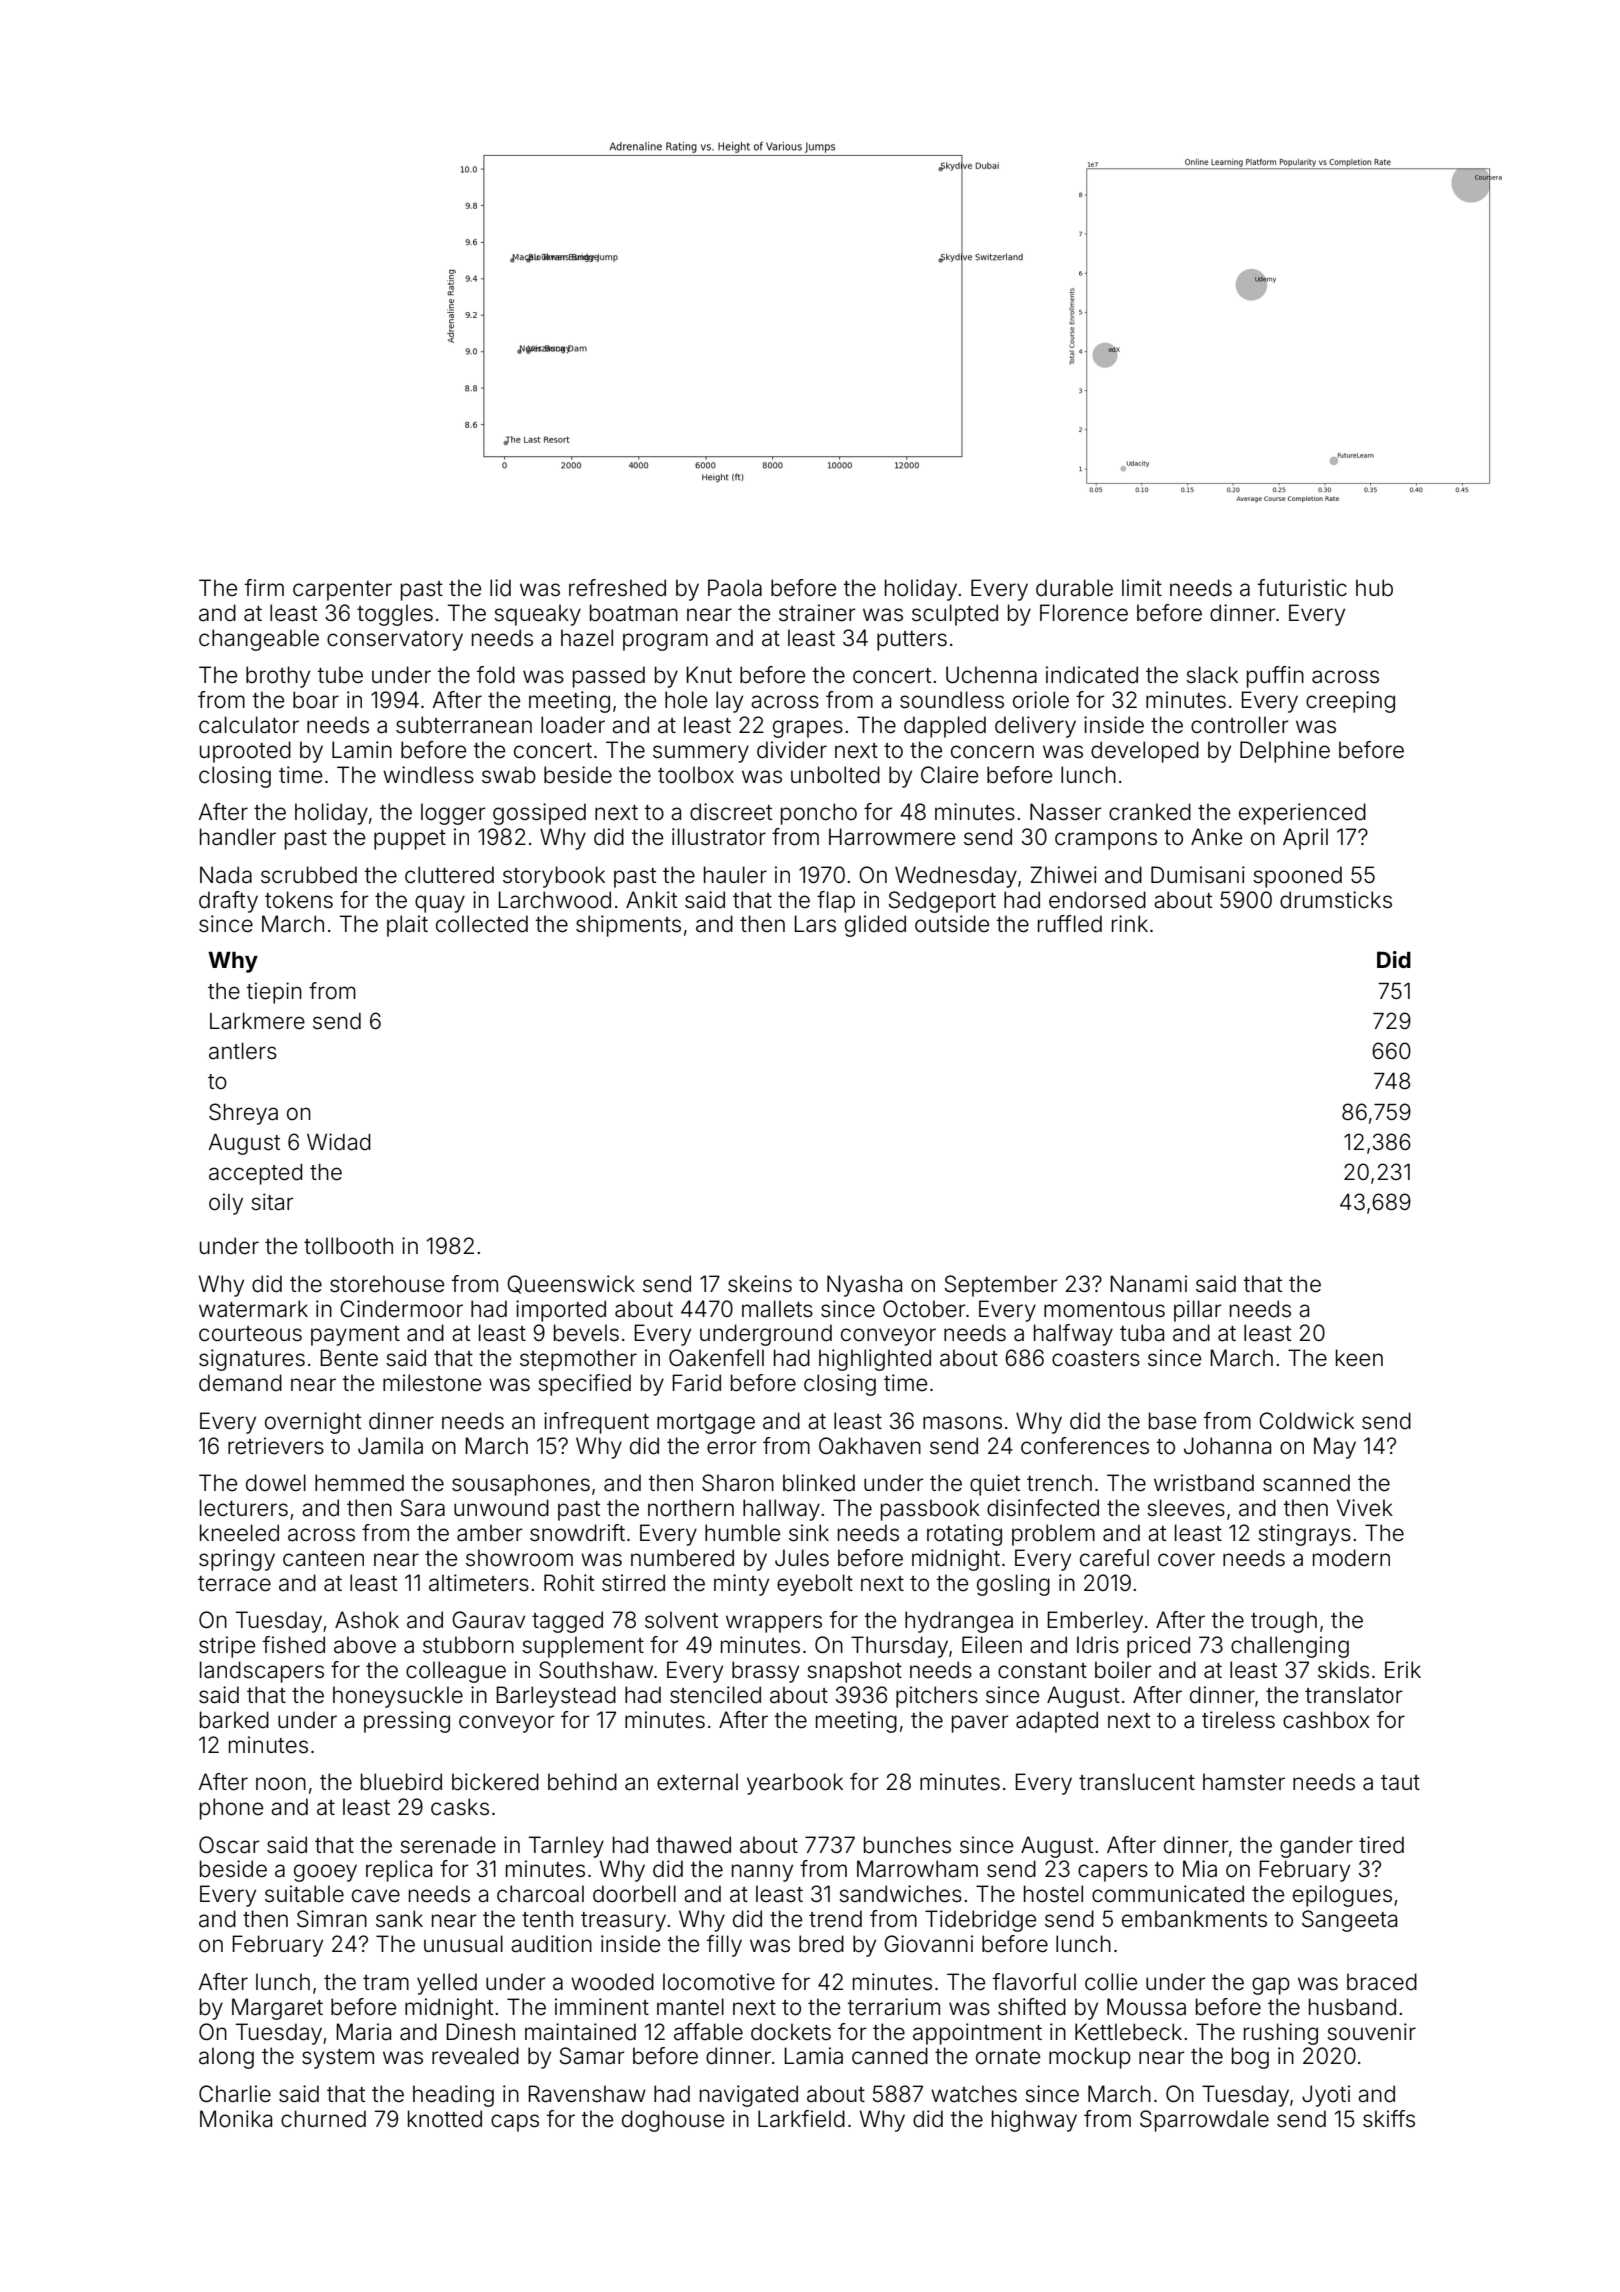 This image has height=2292, width=1620. Describe the element at coordinates (1336, 900) in the image. I see `drumsticks` at that location.
